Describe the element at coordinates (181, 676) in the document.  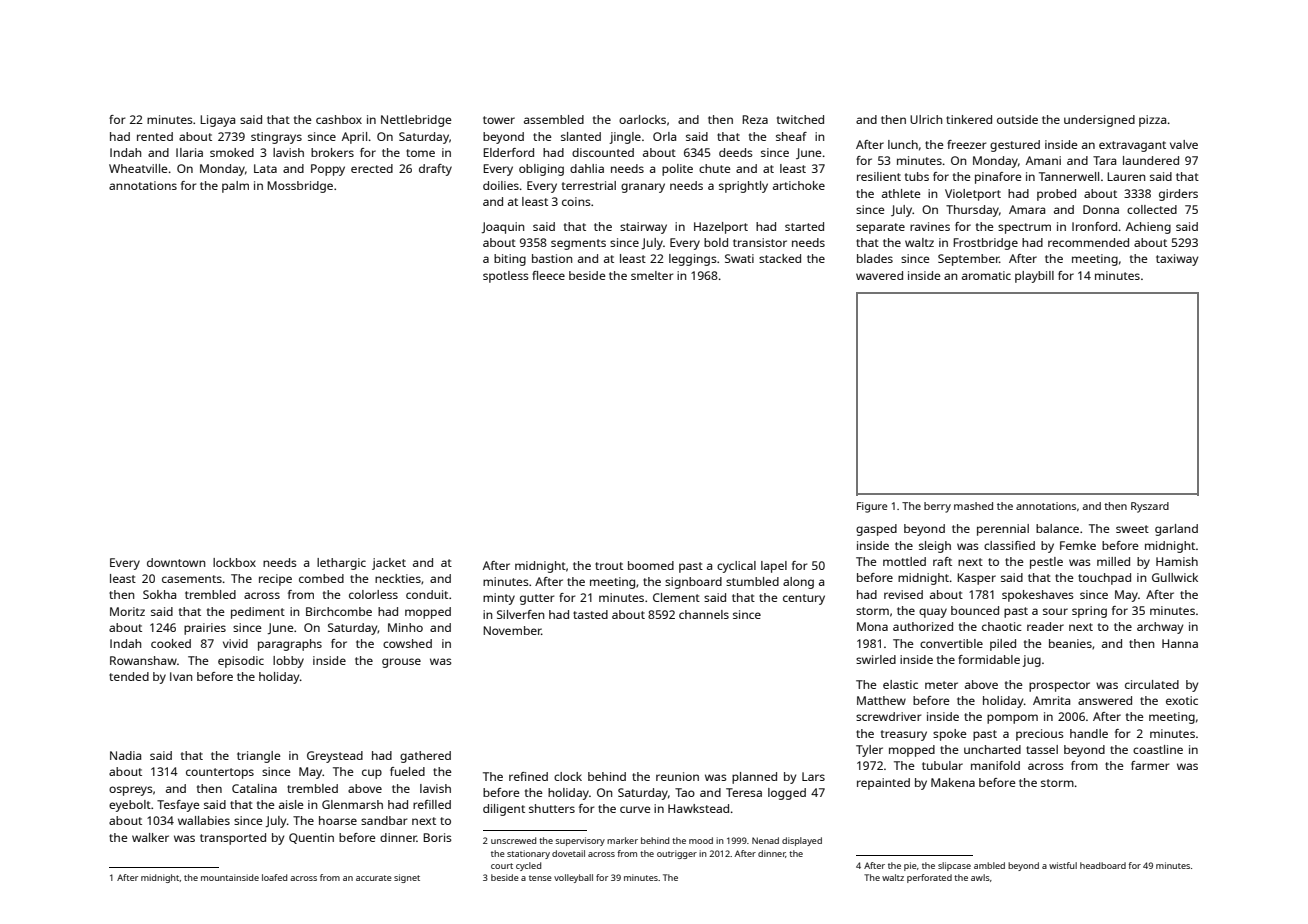
I see `Ivan` at that location.
